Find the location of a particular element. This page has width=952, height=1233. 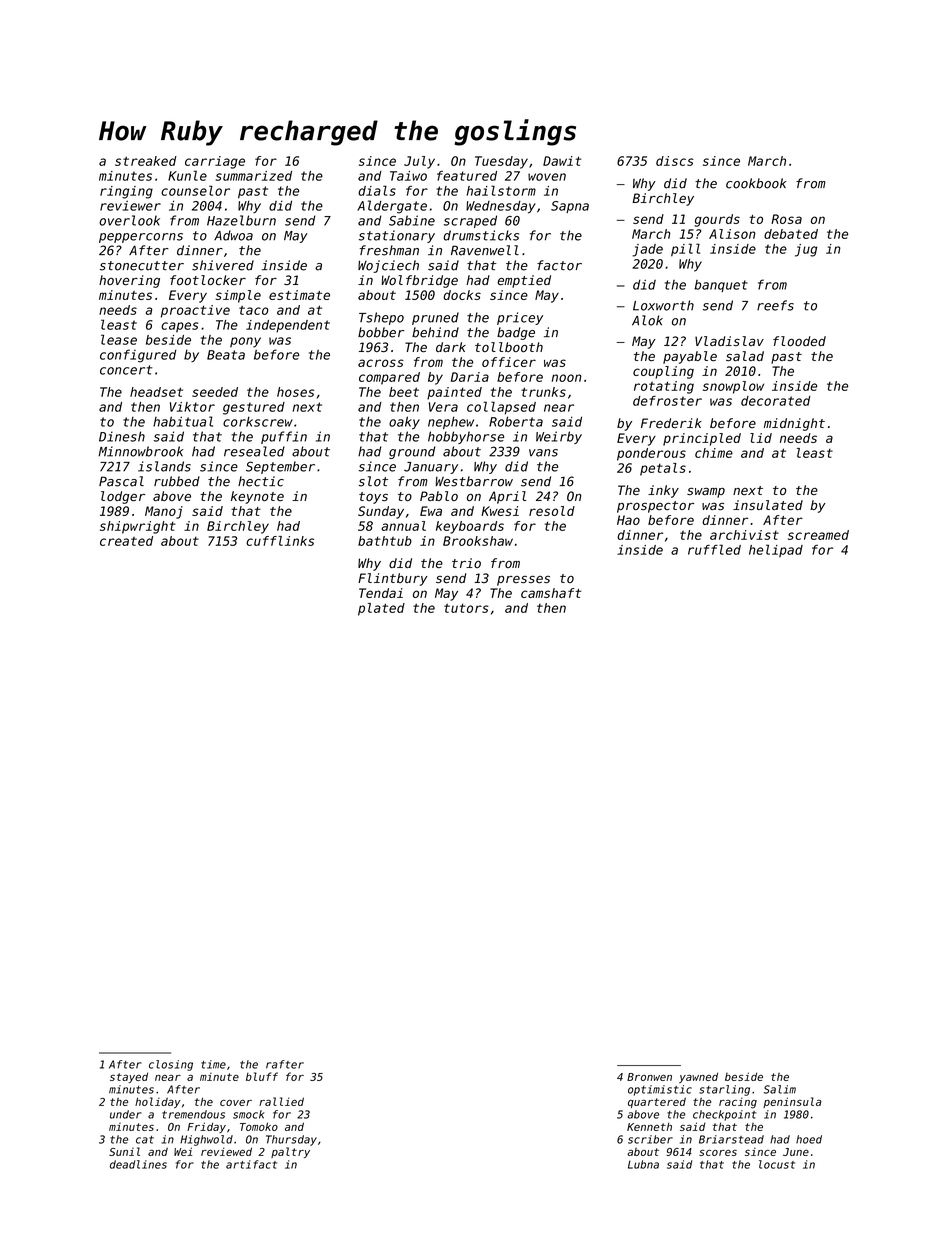

gourds is located at coordinates (717, 220).
